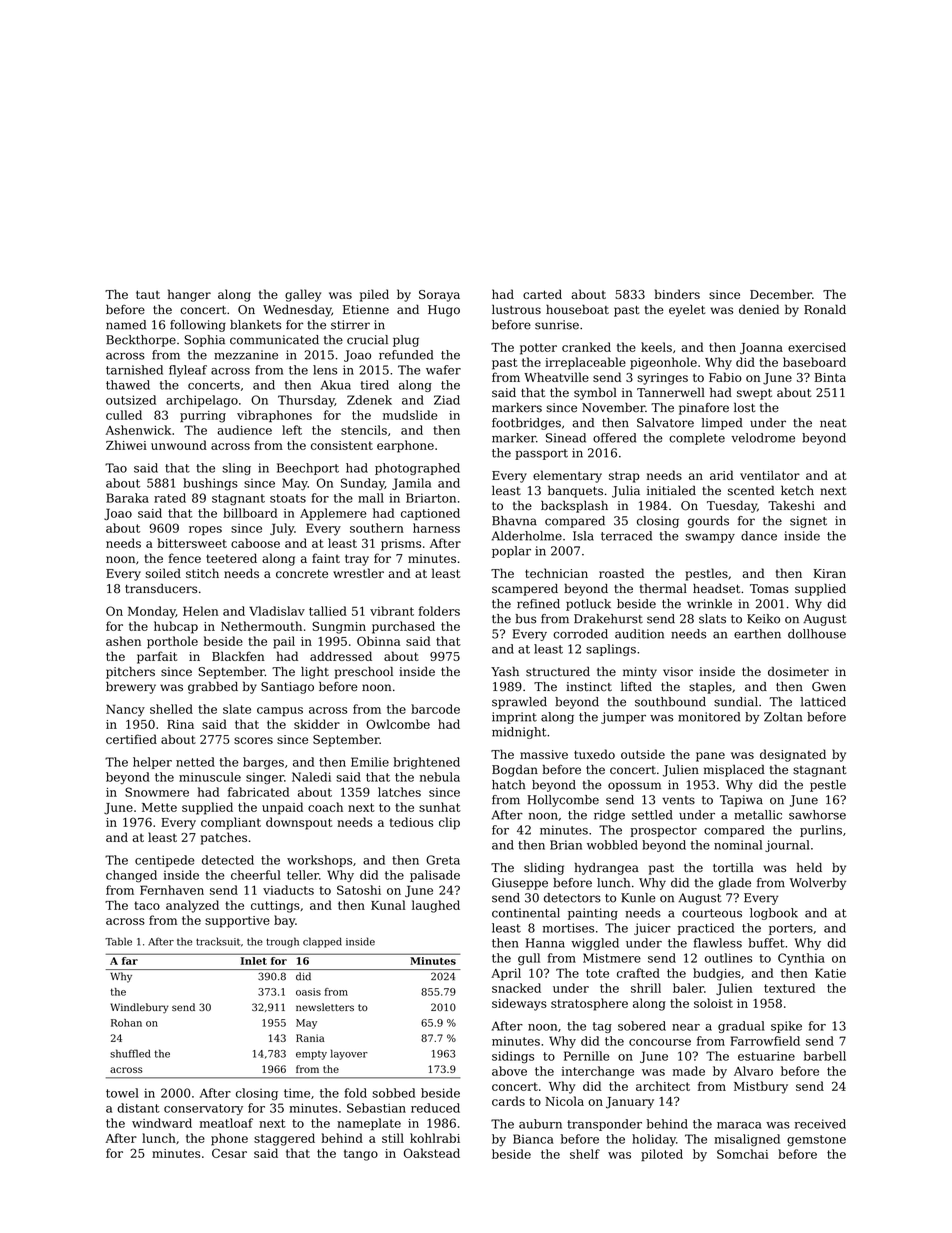 The width and height of the document is (952, 1233). What do you see at coordinates (139, 1008) in the document?
I see `Windlebury` at bounding box center [139, 1008].
